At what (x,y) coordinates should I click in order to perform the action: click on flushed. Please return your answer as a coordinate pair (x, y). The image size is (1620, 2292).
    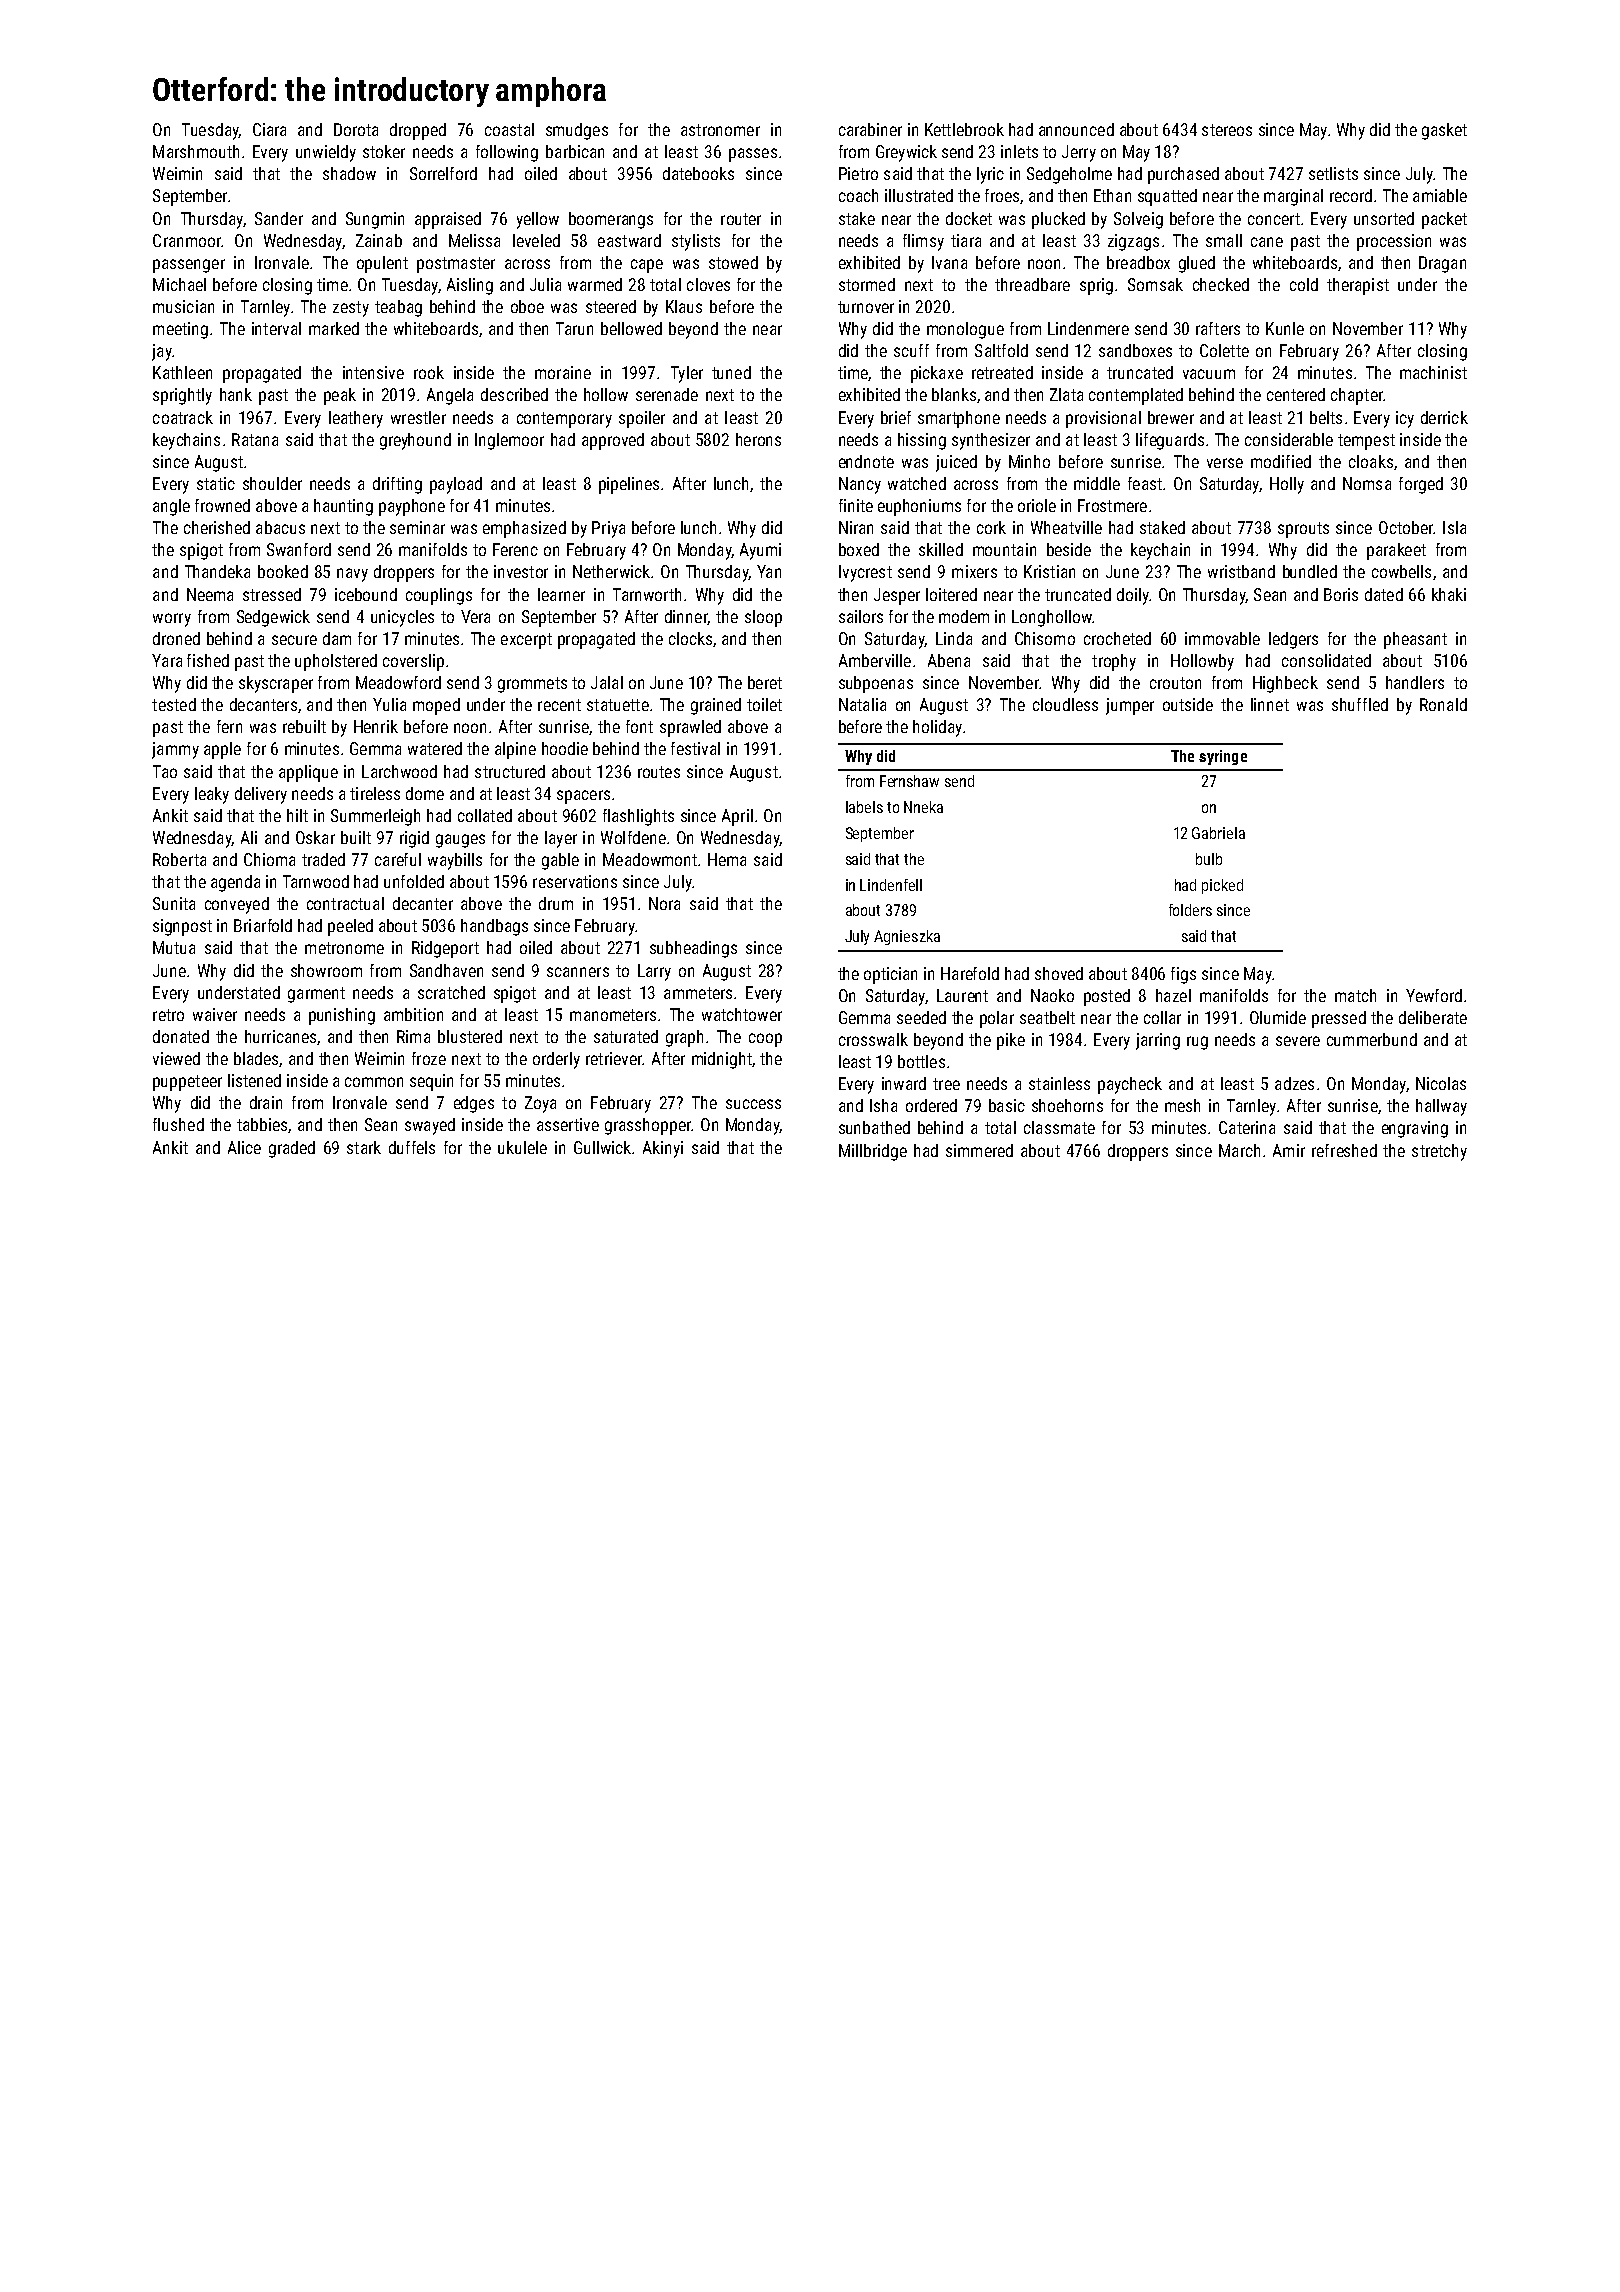
    Looking at the image, I should click on (178, 1124).
